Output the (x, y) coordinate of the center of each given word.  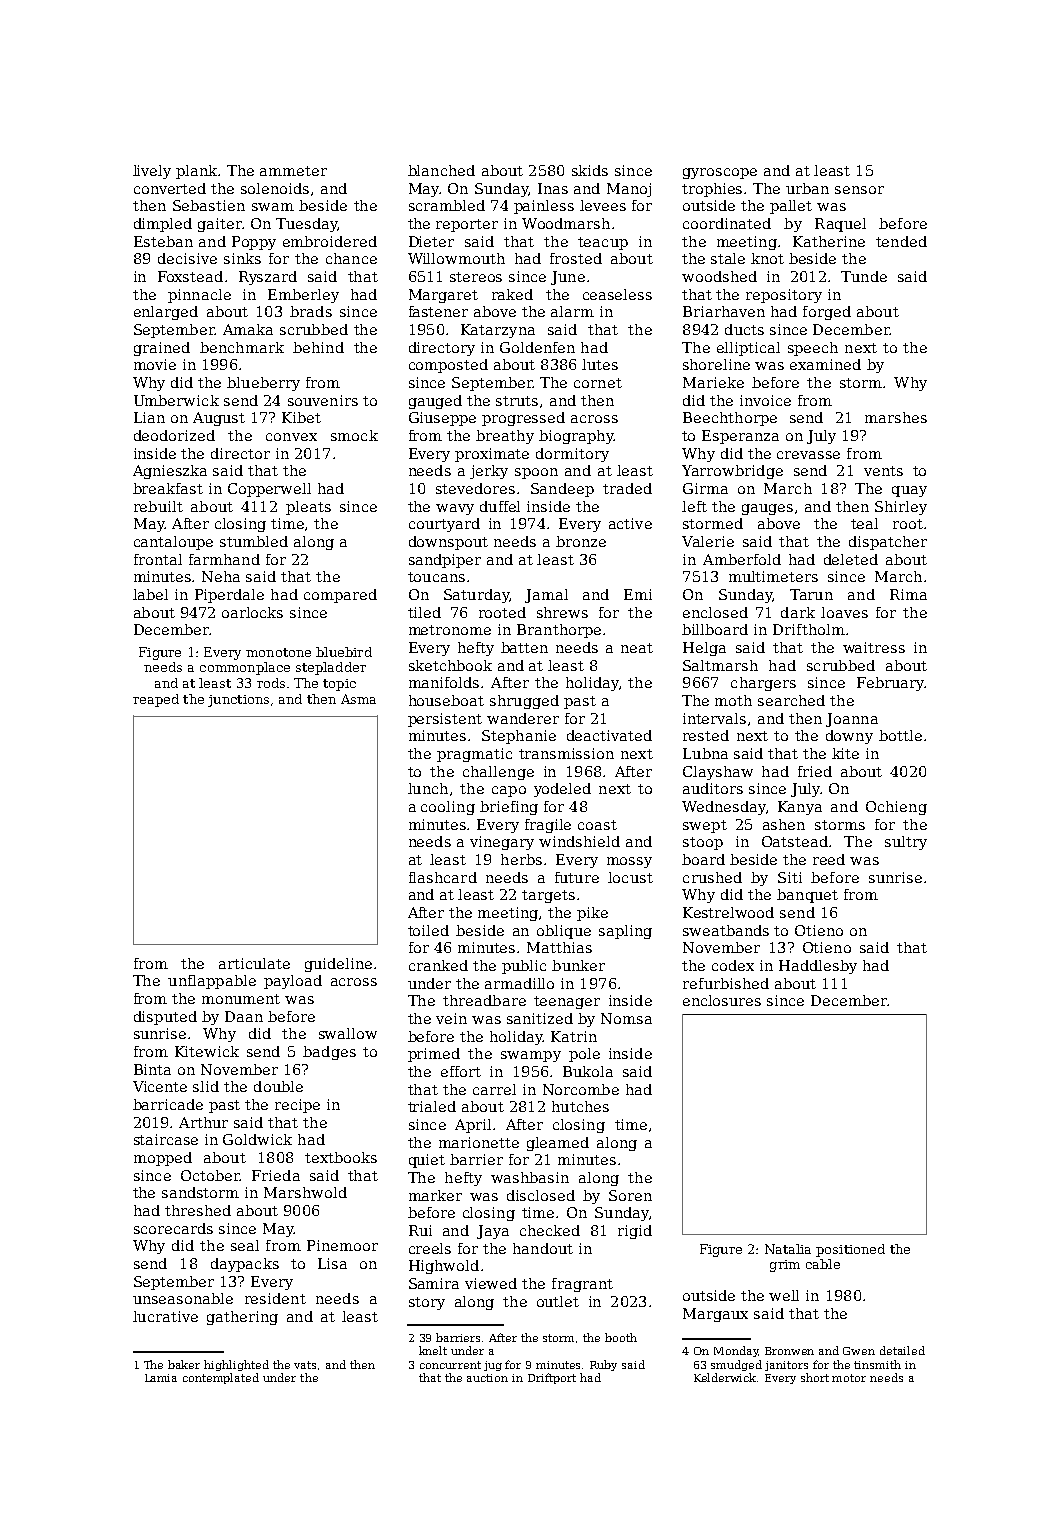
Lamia (161, 1378)
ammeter (293, 171)
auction (487, 1378)
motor (849, 1378)
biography (576, 437)
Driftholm (809, 629)
